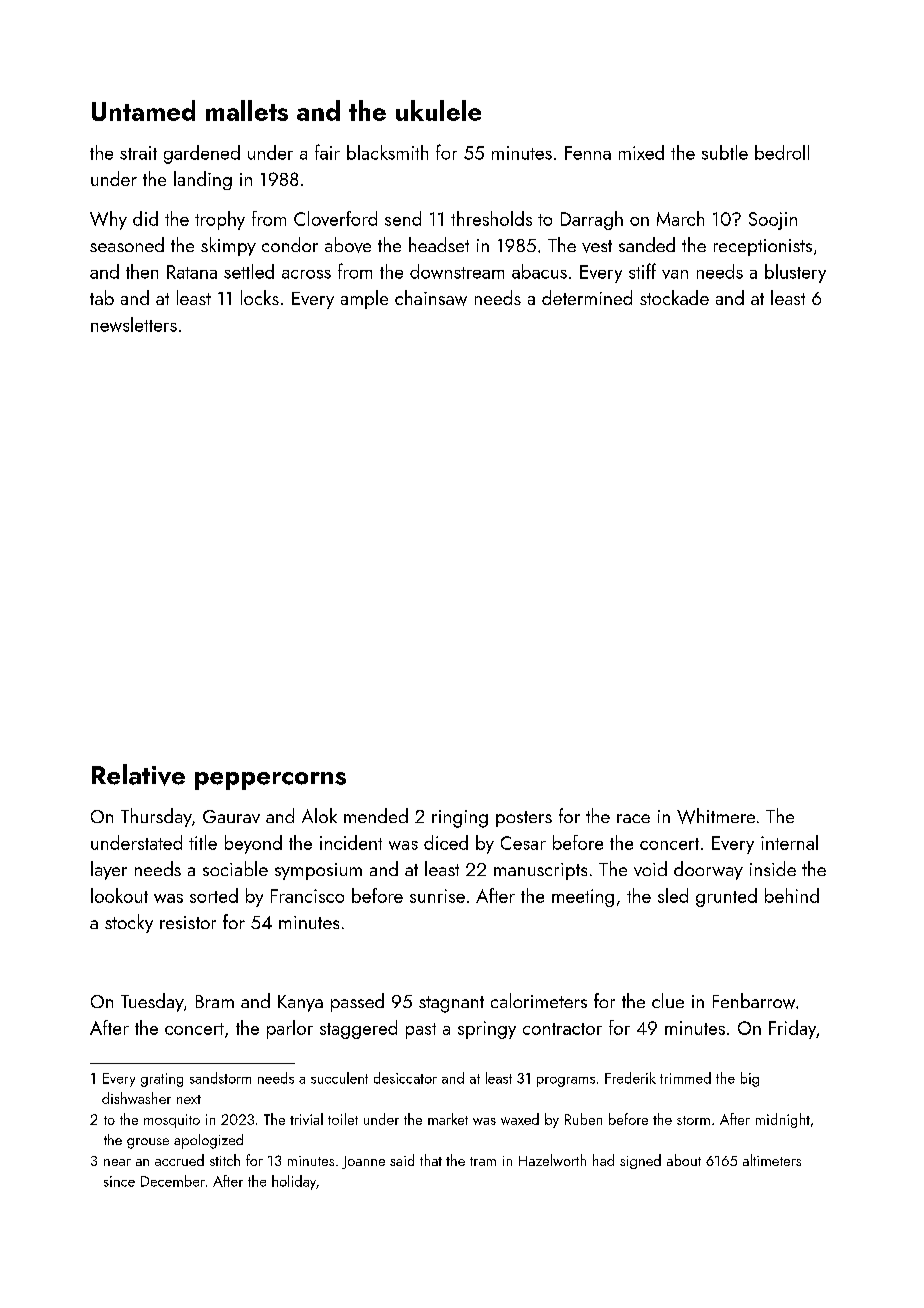 This screenshot has width=924, height=1308. I want to click on stockade, so click(674, 297).
